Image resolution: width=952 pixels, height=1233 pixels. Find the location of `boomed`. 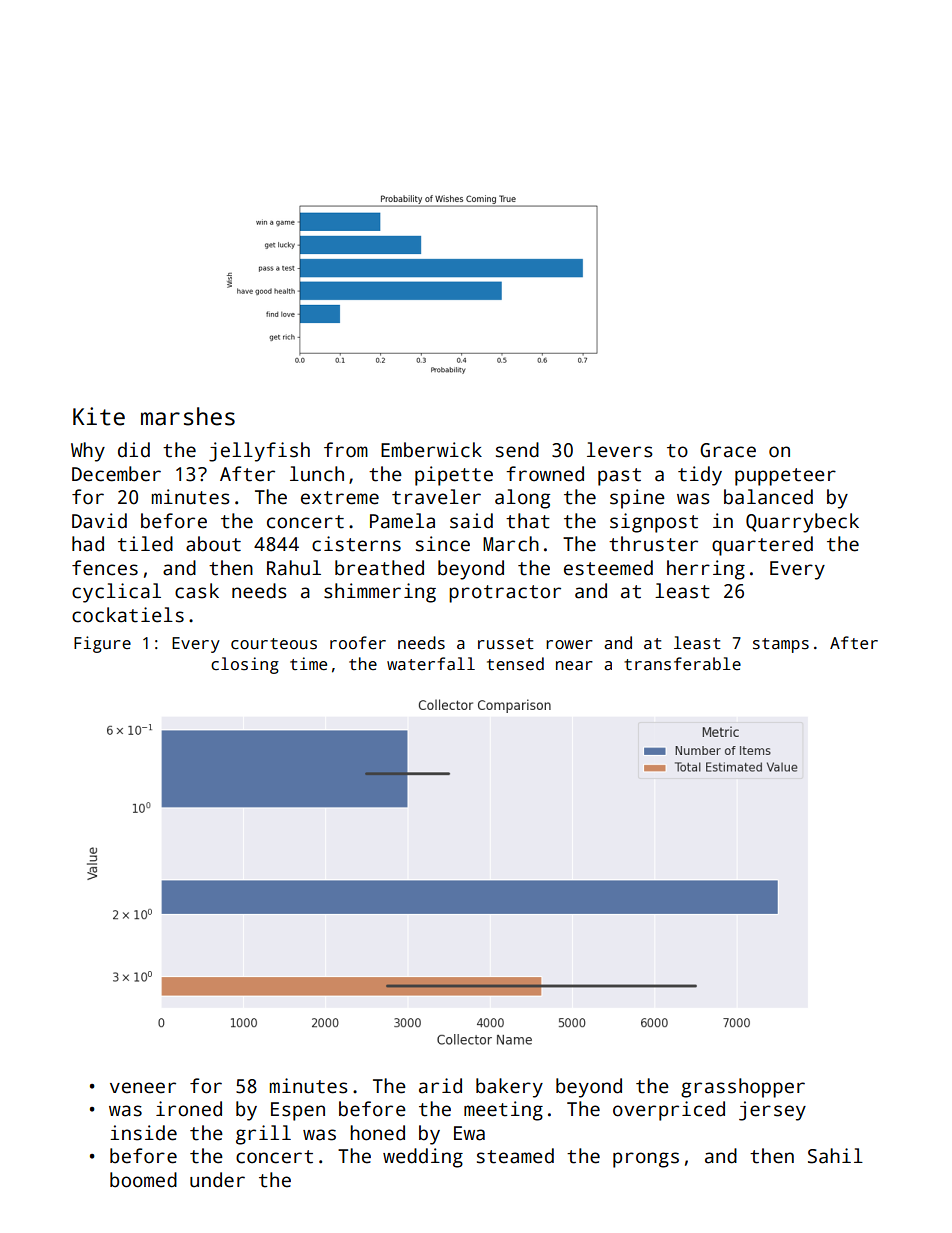

boomed is located at coordinates (143, 1180).
